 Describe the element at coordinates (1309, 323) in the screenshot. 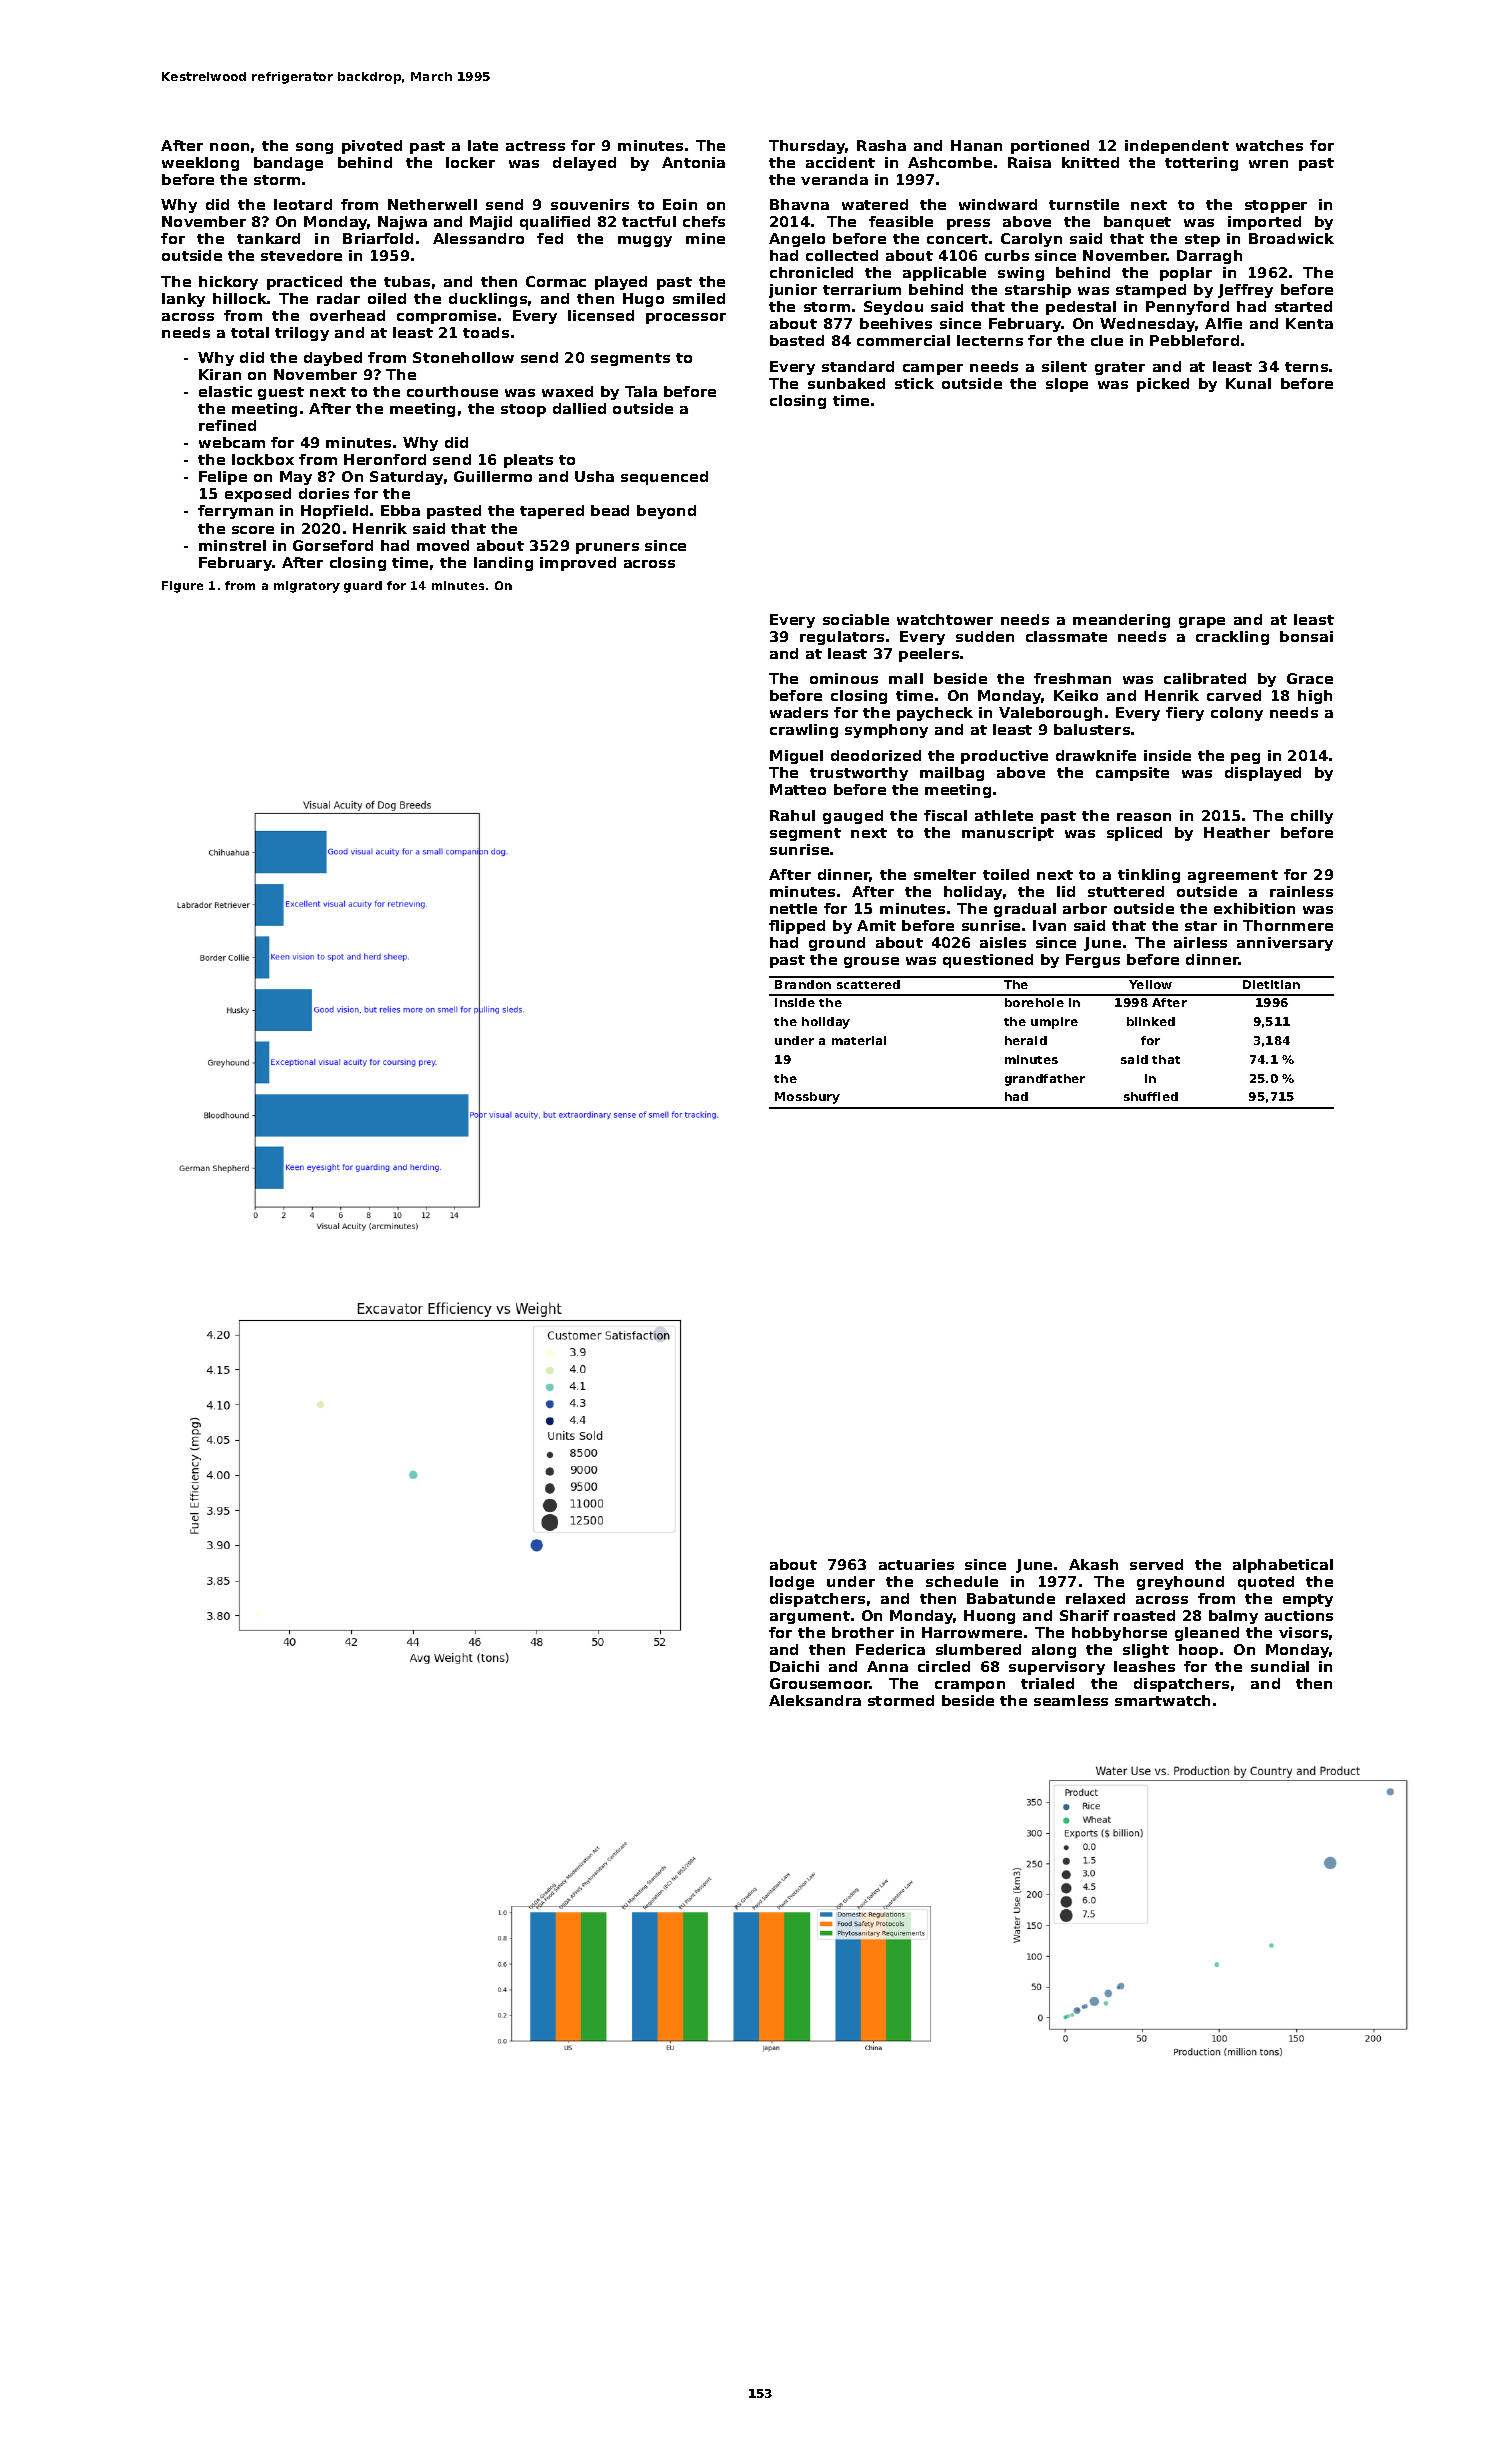

I see `Kenta` at that location.
